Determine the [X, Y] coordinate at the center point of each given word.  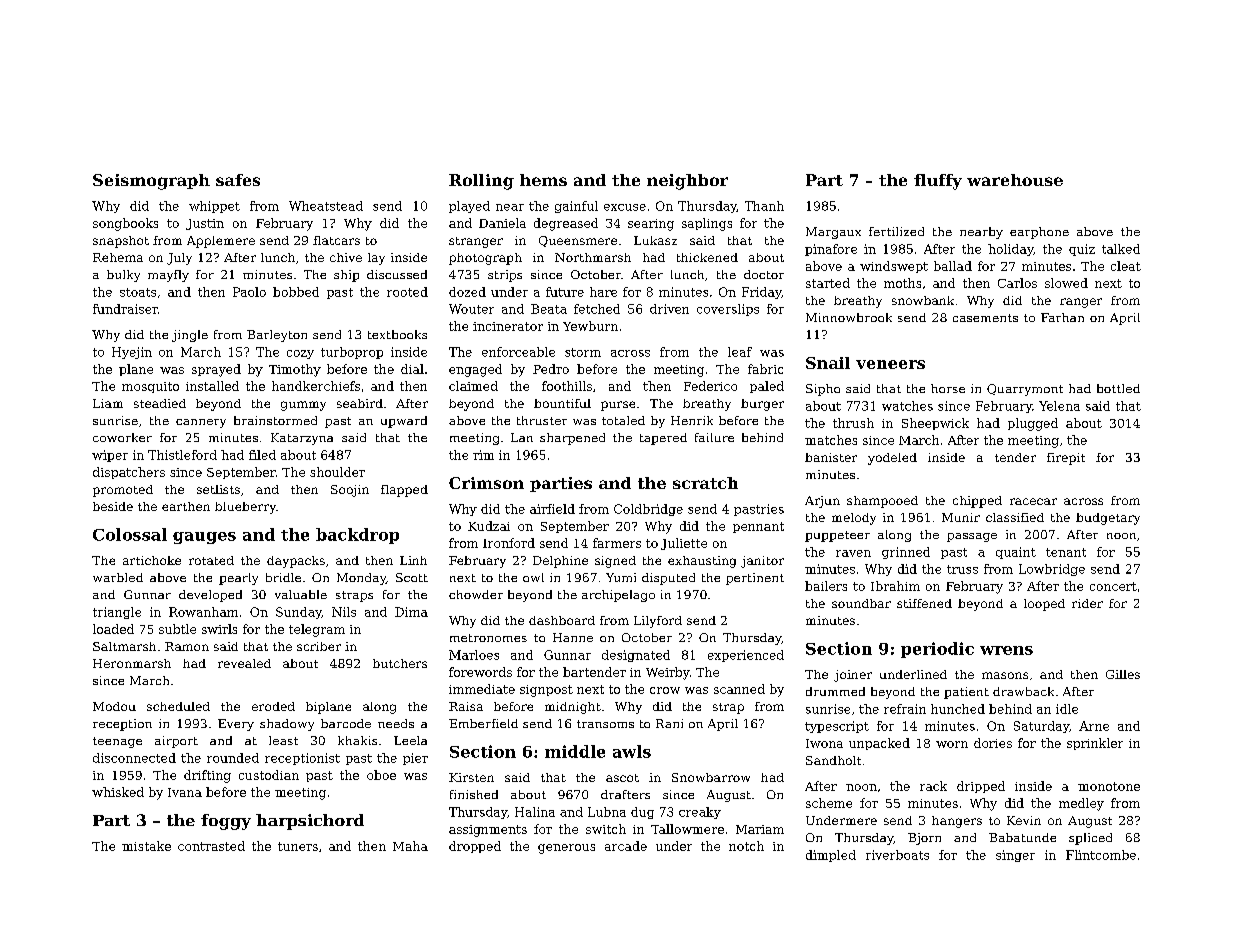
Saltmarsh [124, 646]
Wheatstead [326, 206]
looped [1044, 605]
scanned [739, 689]
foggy [226, 822]
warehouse [1015, 180]
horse [948, 388]
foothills [567, 386]
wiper [110, 456]
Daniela [502, 223]
